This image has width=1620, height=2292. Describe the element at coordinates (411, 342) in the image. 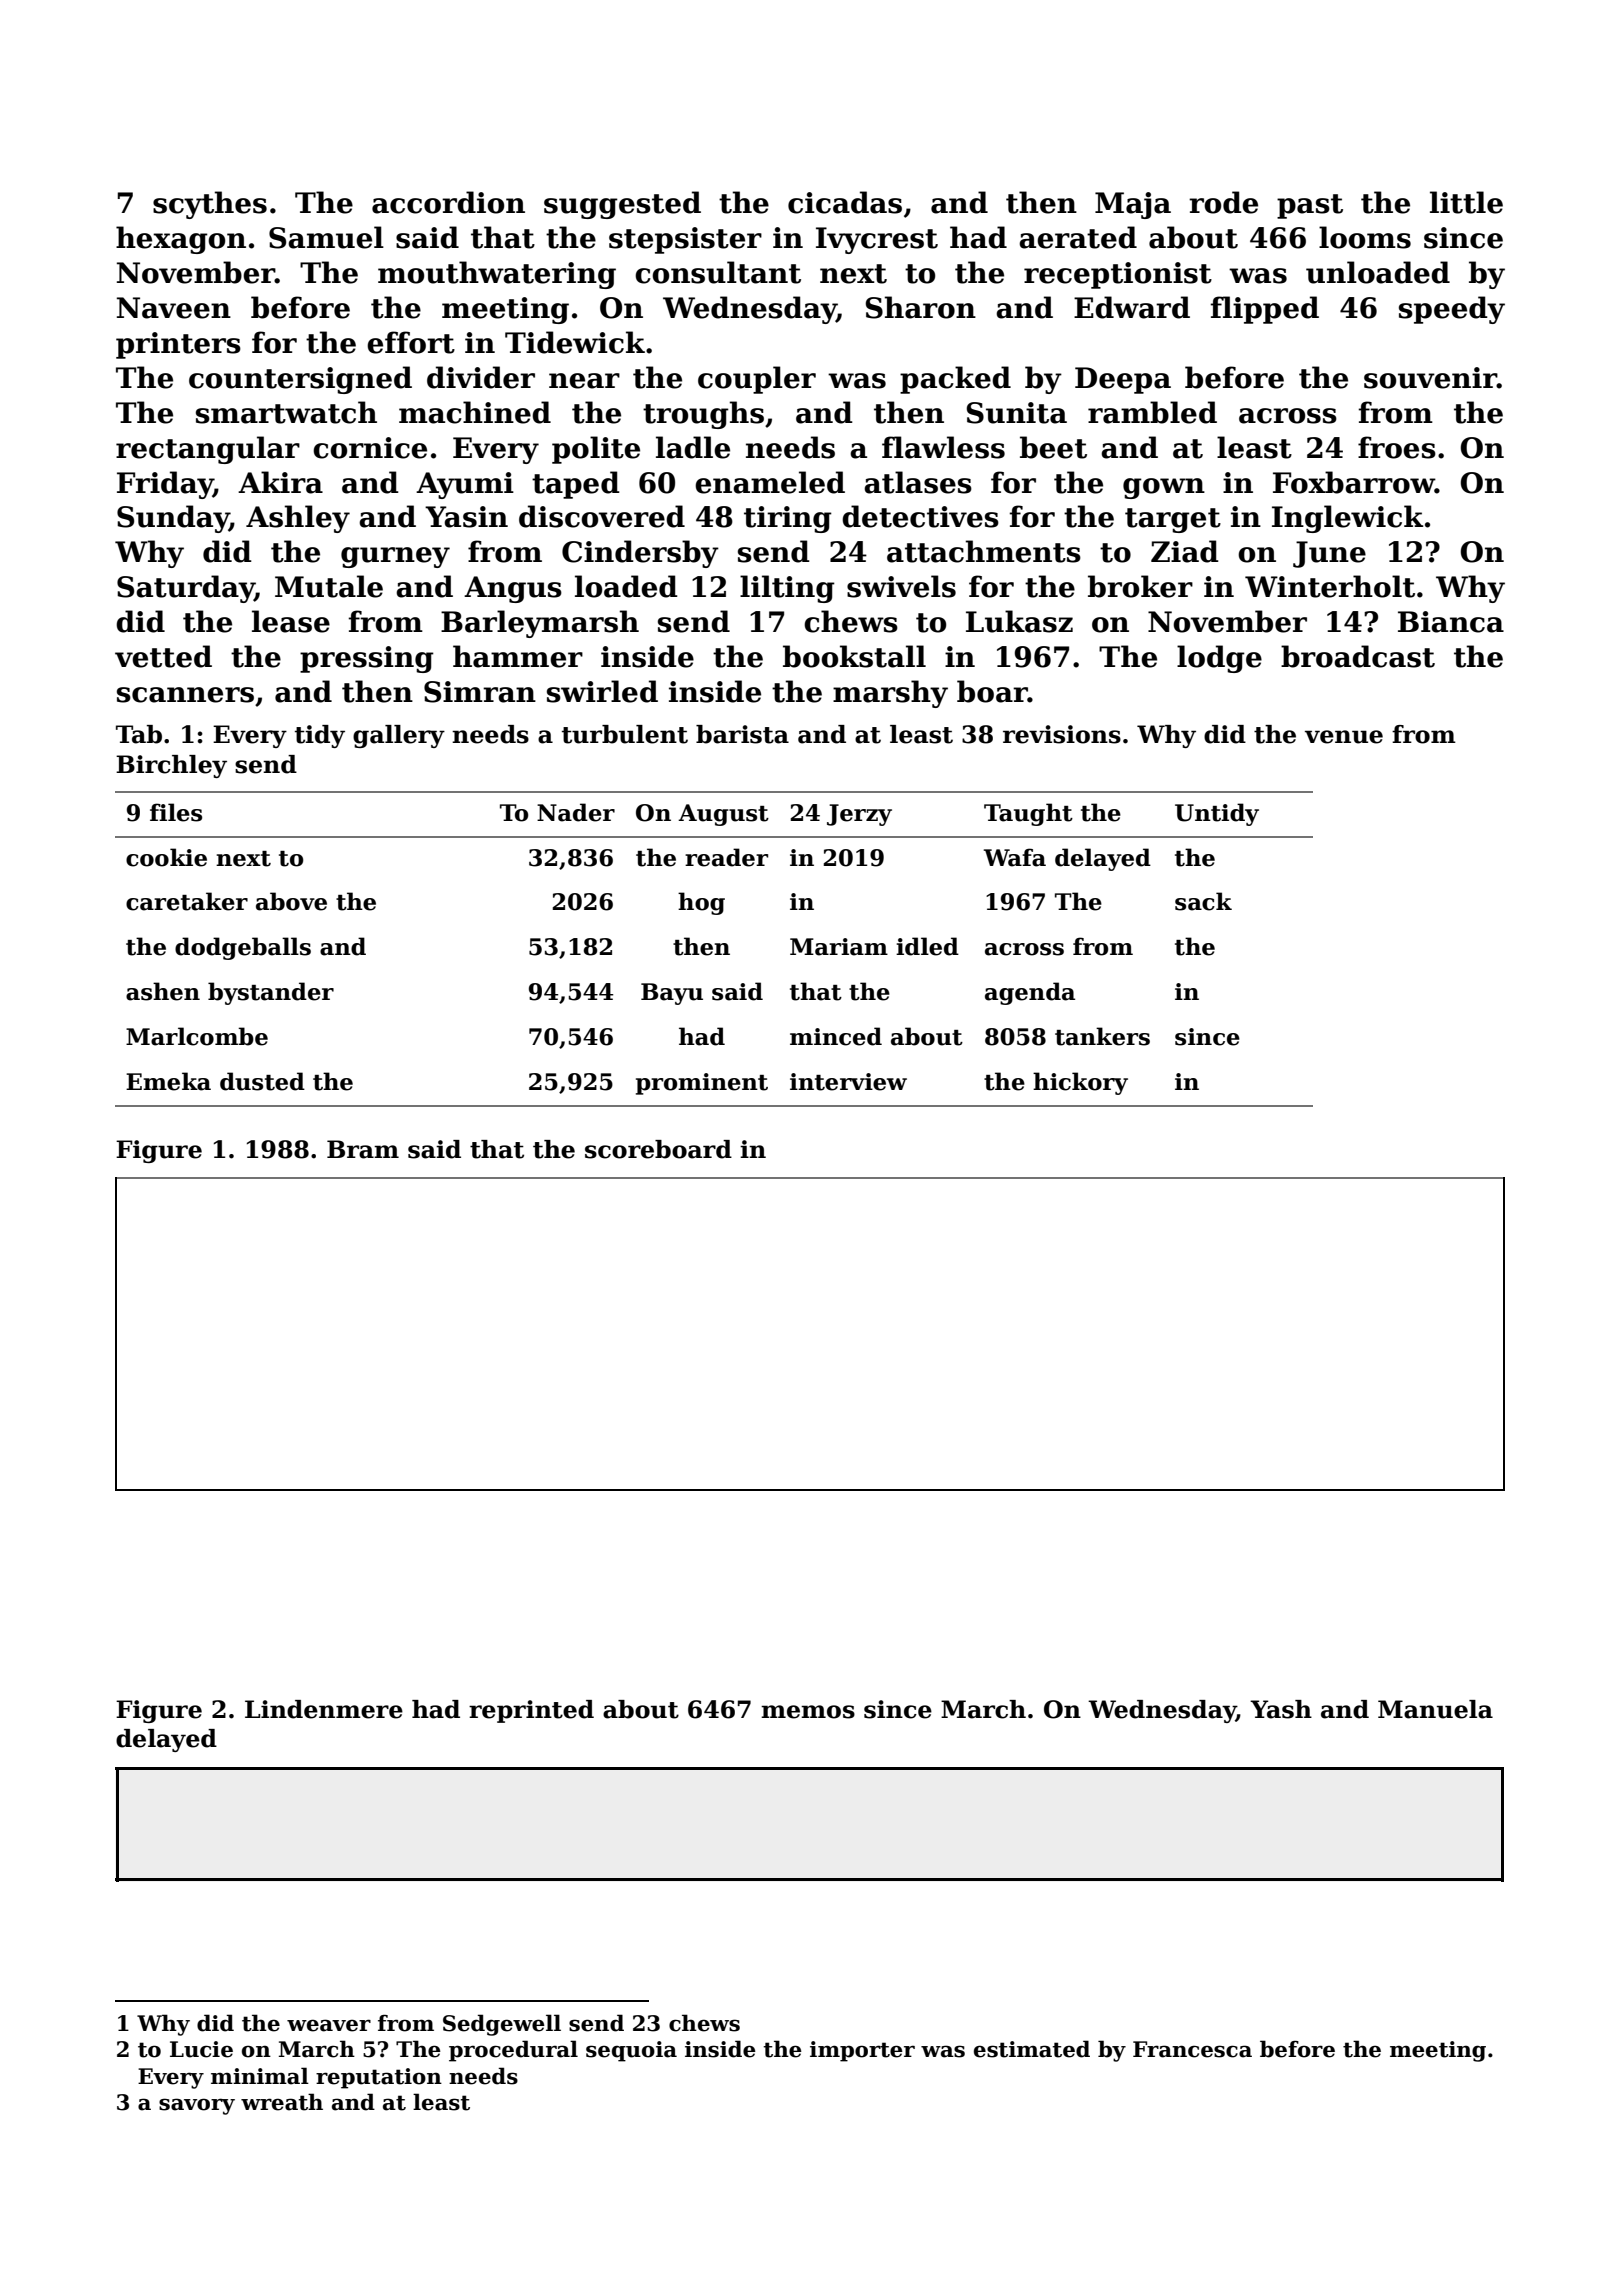

I see `effort` at that location.
